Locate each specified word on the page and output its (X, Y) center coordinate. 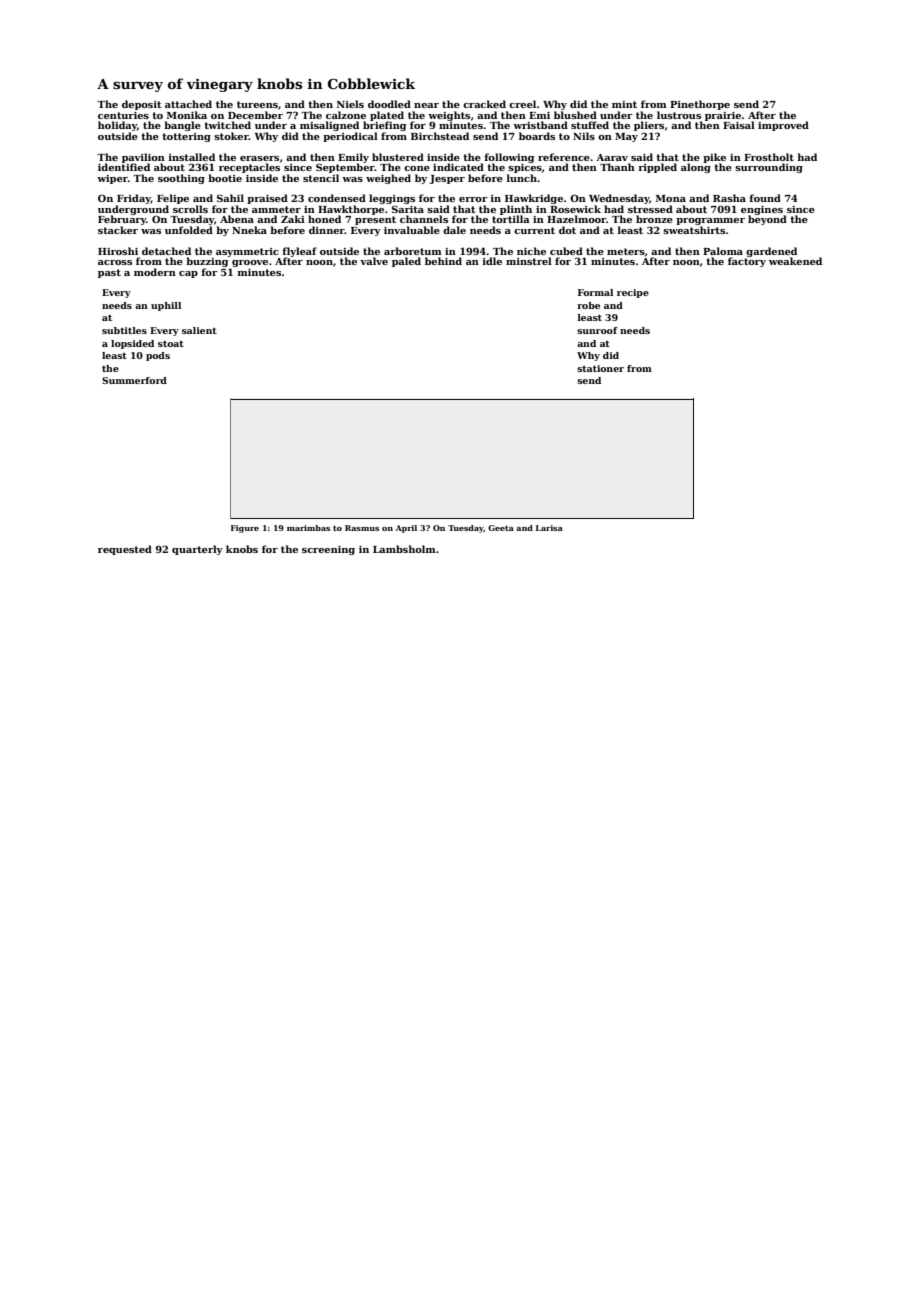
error (473, 199)
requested (125, 550)
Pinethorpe (700, 105)
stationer (600, 368)
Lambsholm (404, 549)
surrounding (769, 168)
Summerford (134, 380)
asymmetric (247, 252)
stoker (231, 136)
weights (449, 116)
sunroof (597, 330)
